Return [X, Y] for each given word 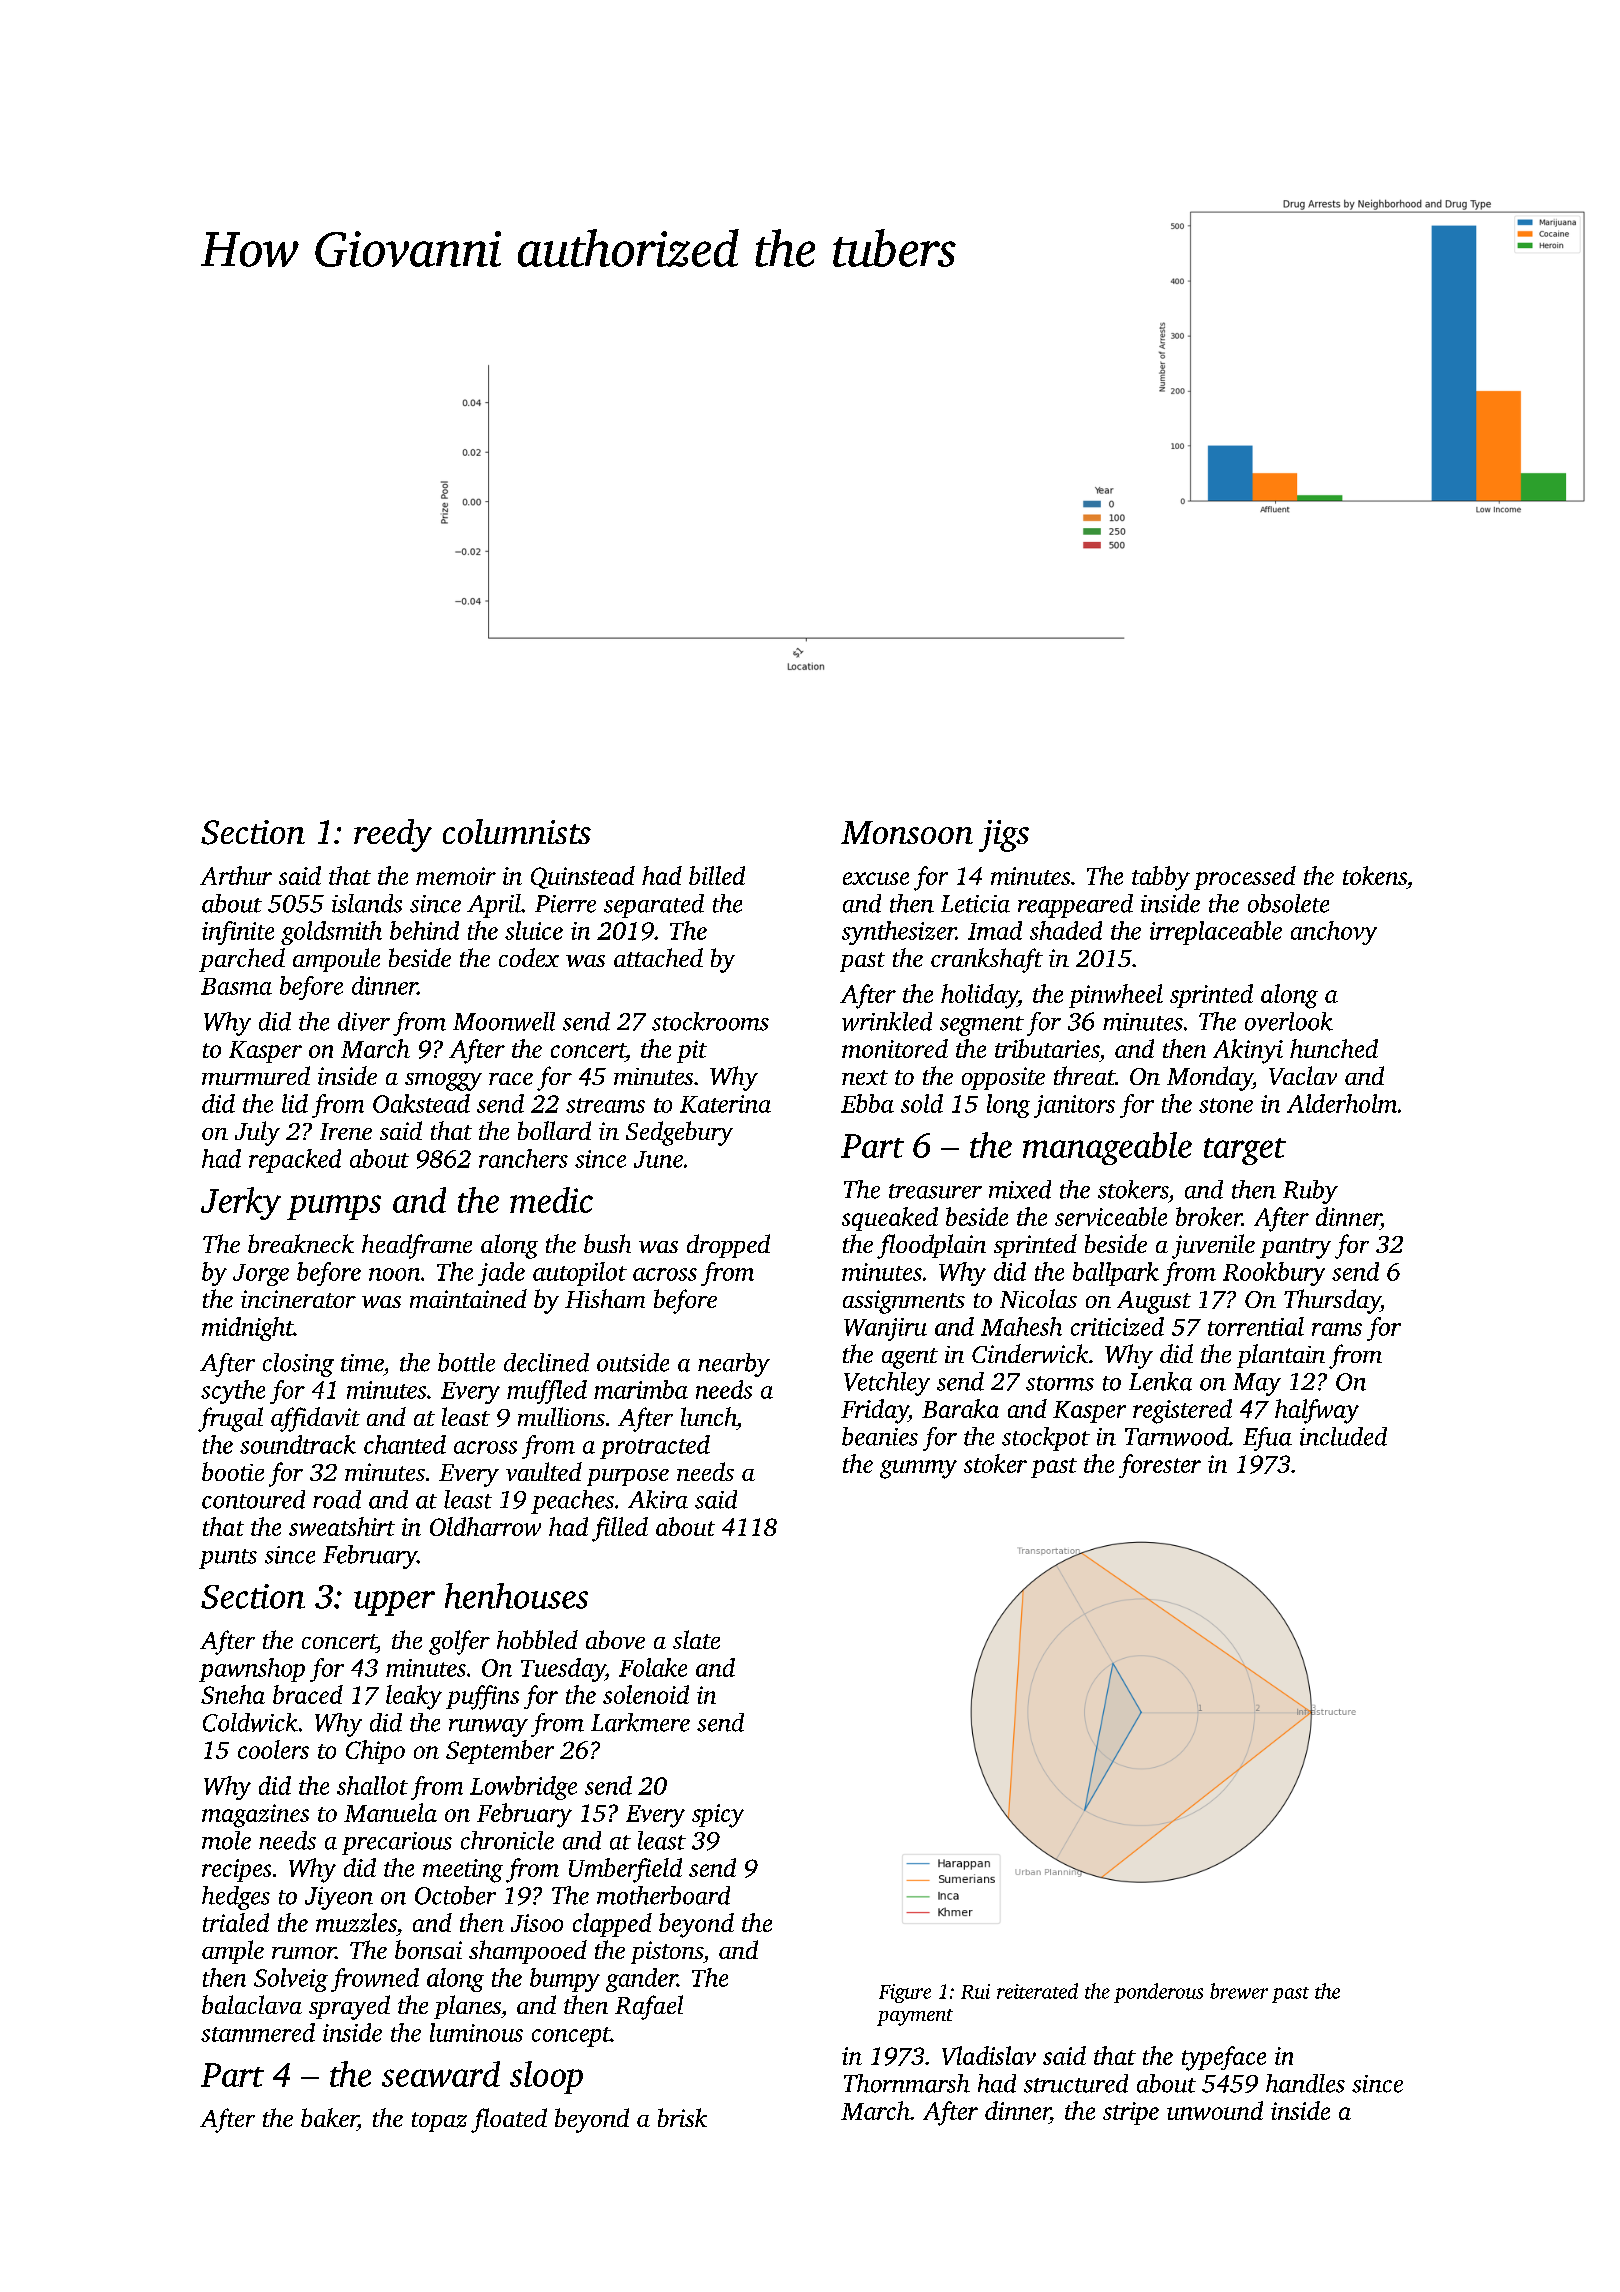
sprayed [349, 2007]
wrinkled [887, 1021]
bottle [466, 1362]
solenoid [646, 1694]
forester [1160, 1466]
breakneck [301, 1243]
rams [1337, 1329]
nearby [734, 1365]
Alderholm [1342, 1103]
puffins [482, 1697]
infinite [238, 933]
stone [1226, 1105]
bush [607, 1243]
